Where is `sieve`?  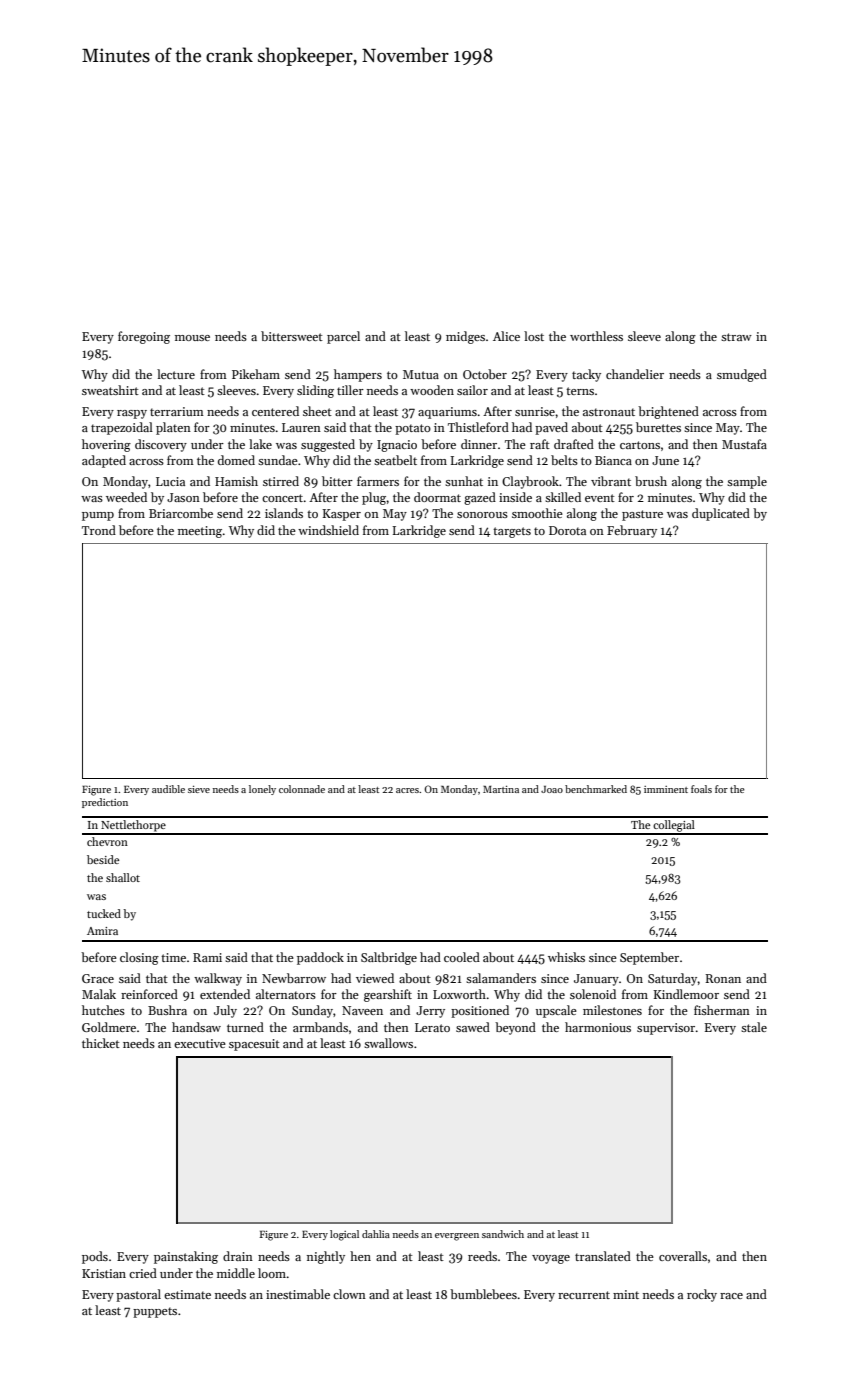
sieve is located at coordinates (199, 789).
